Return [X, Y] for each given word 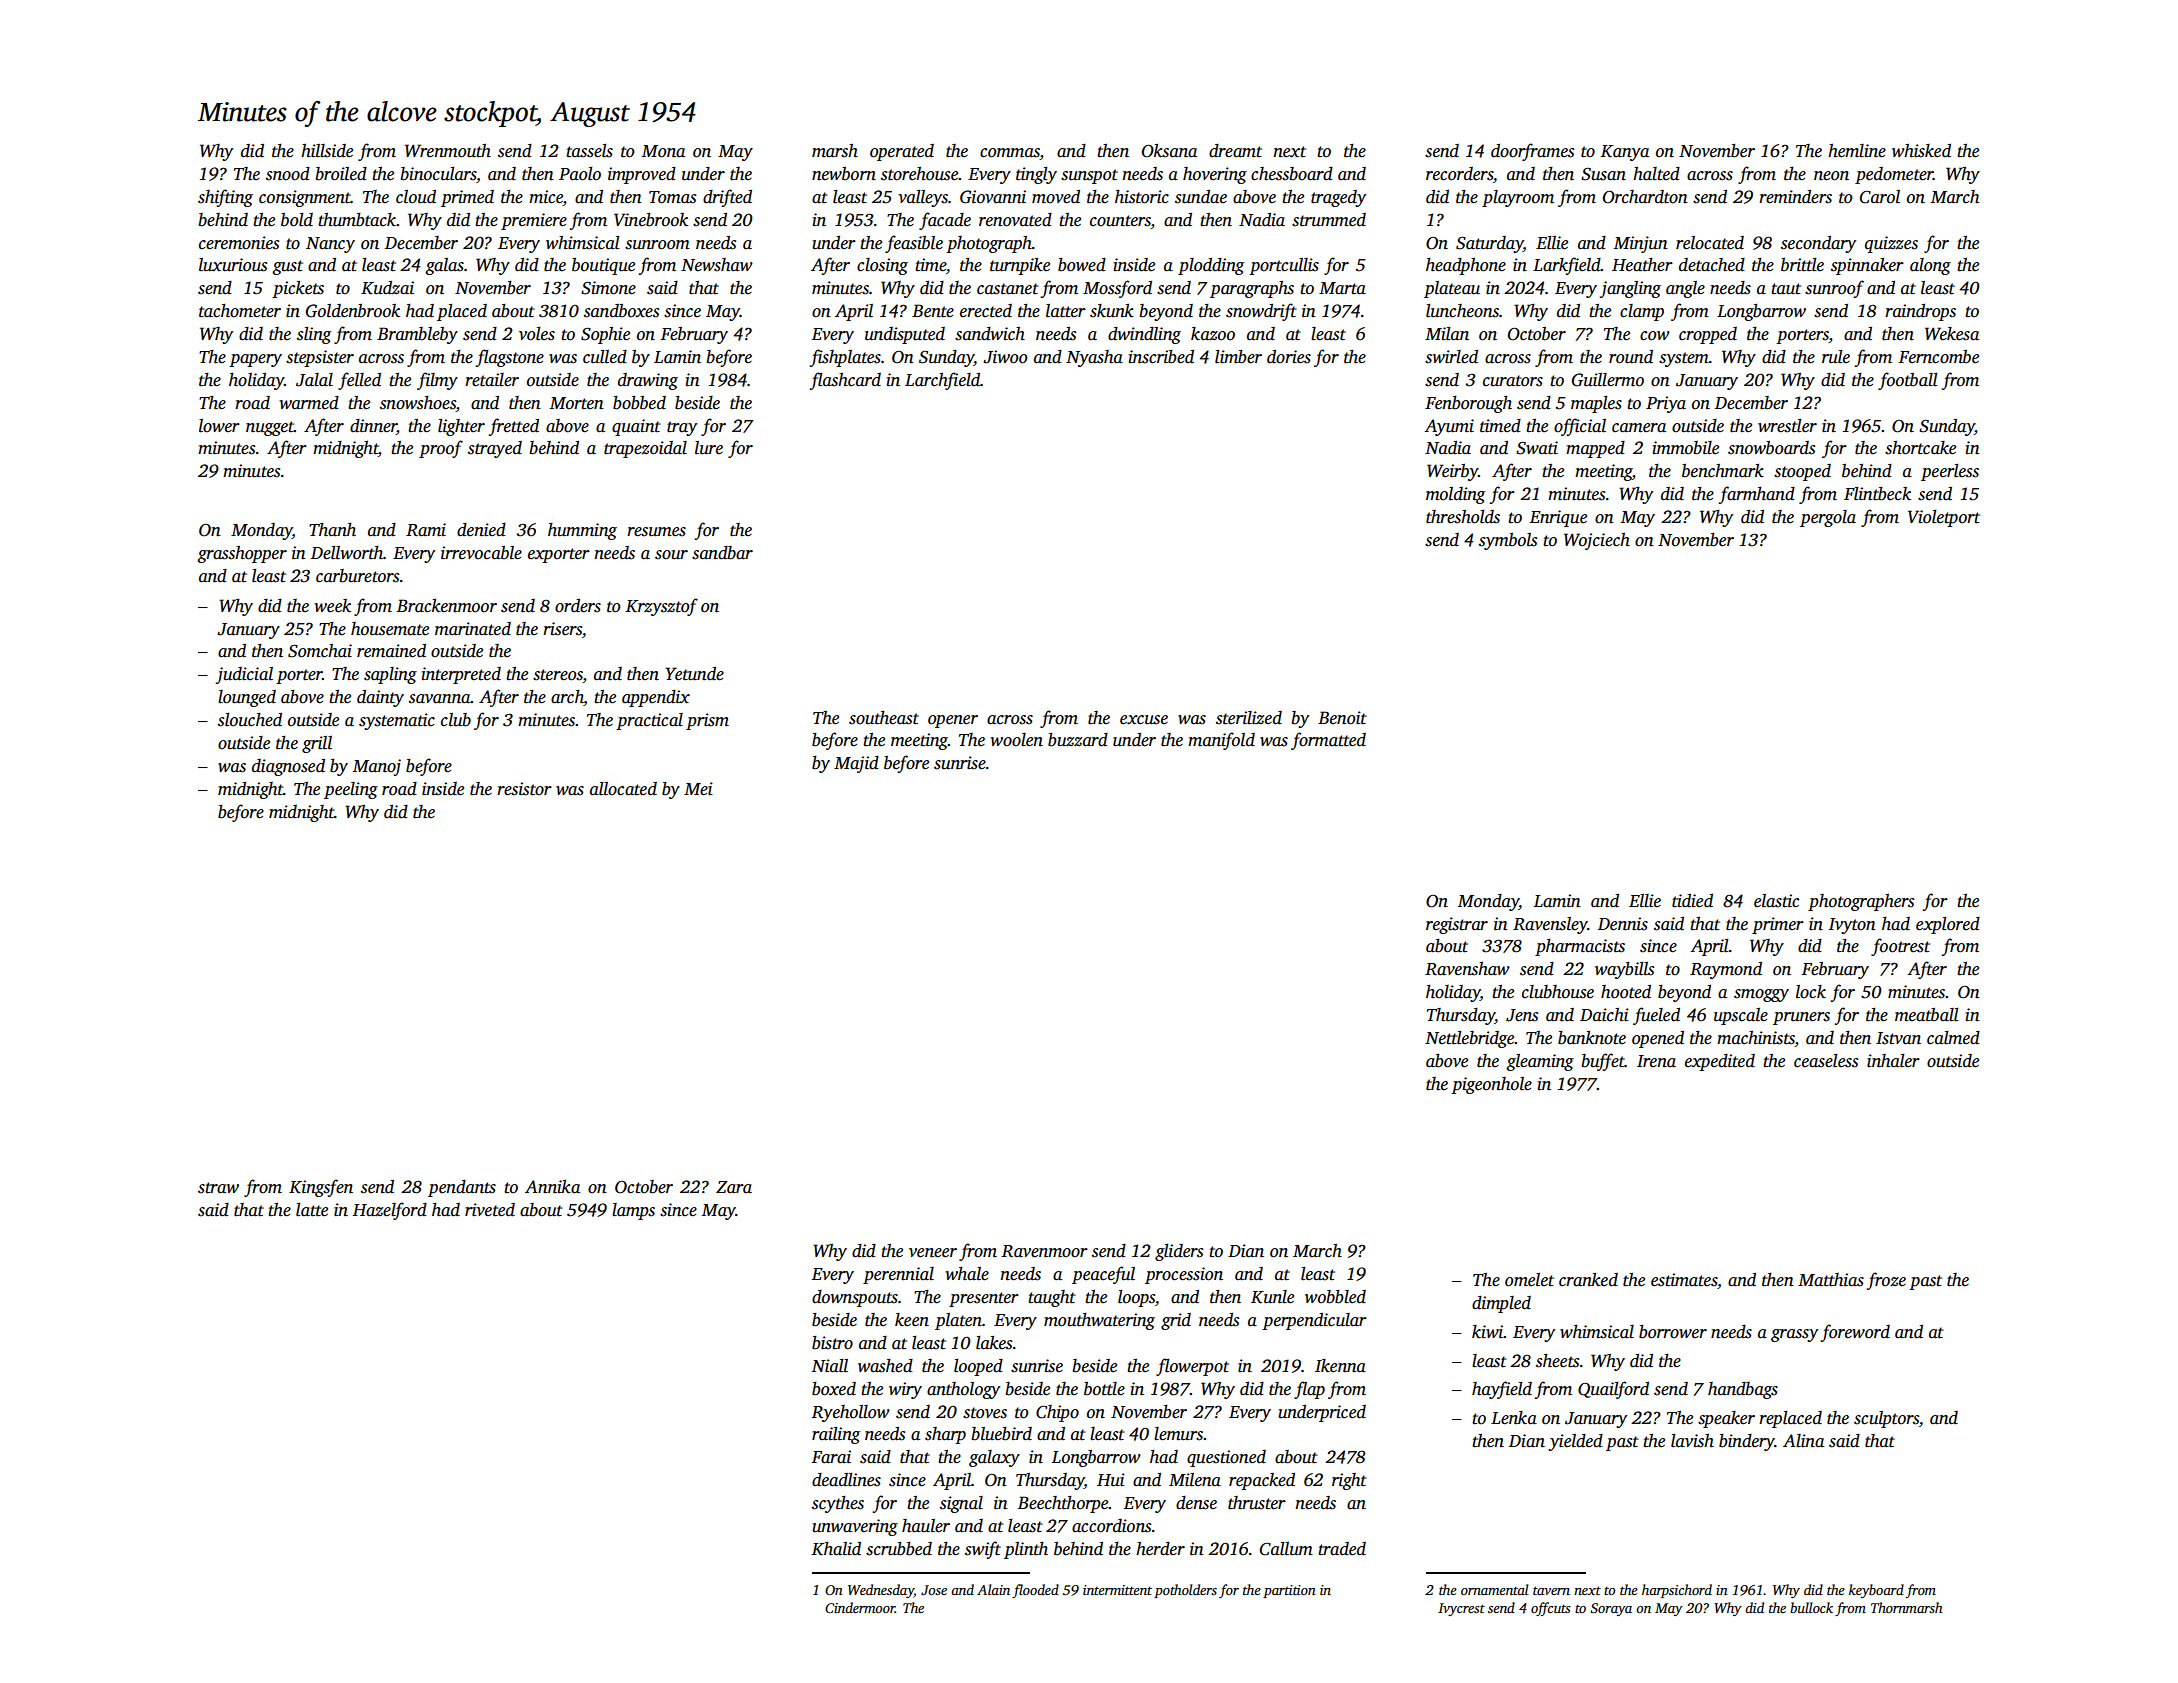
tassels [589, 151]
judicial [244, 675]
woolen [1016, 740]
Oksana [1169, 151]
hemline [1857, 151]
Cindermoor [860, 1607]
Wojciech [1597, 541]
